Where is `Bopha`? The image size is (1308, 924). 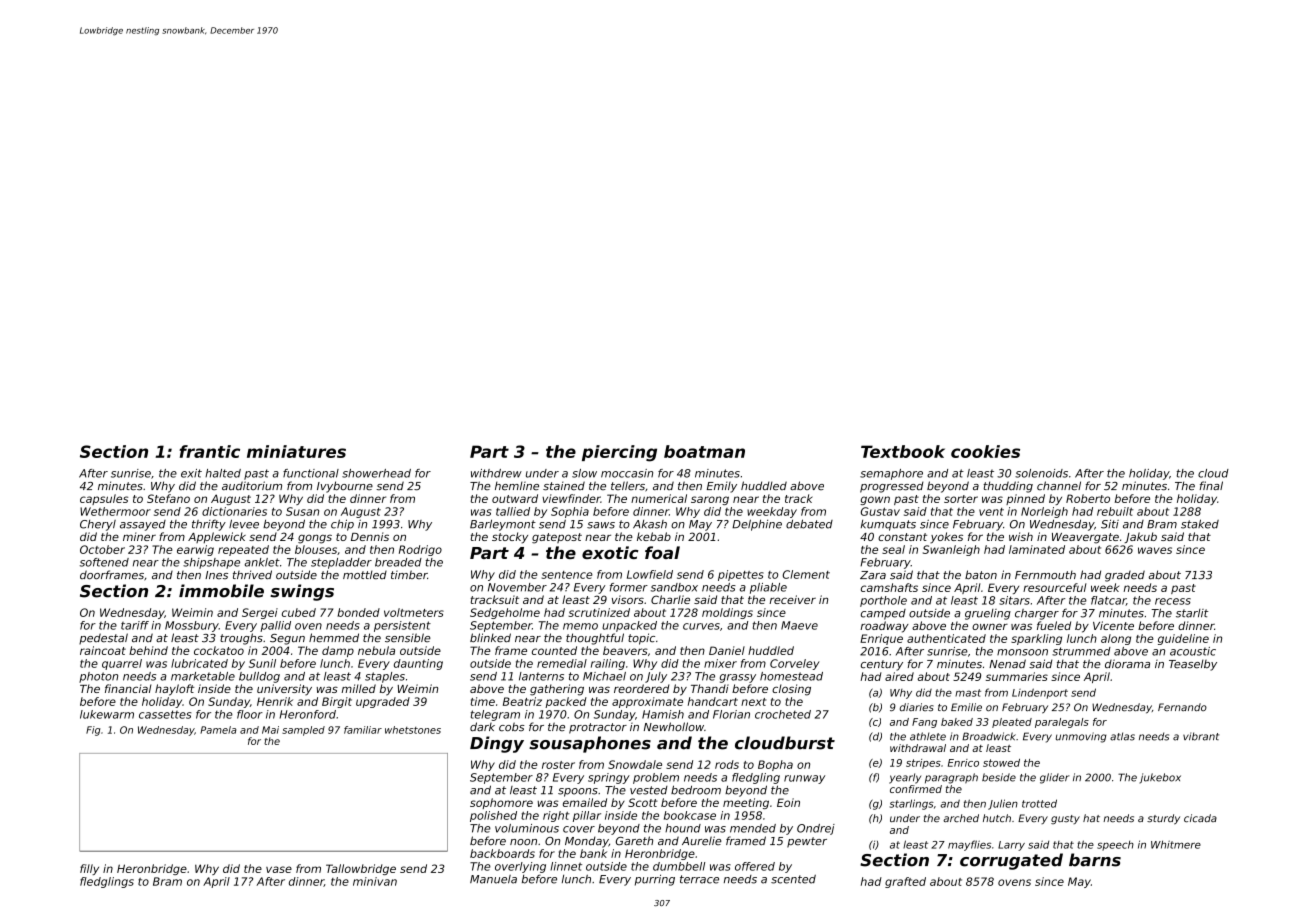 Bopha is located at coordinates (775, 765).
